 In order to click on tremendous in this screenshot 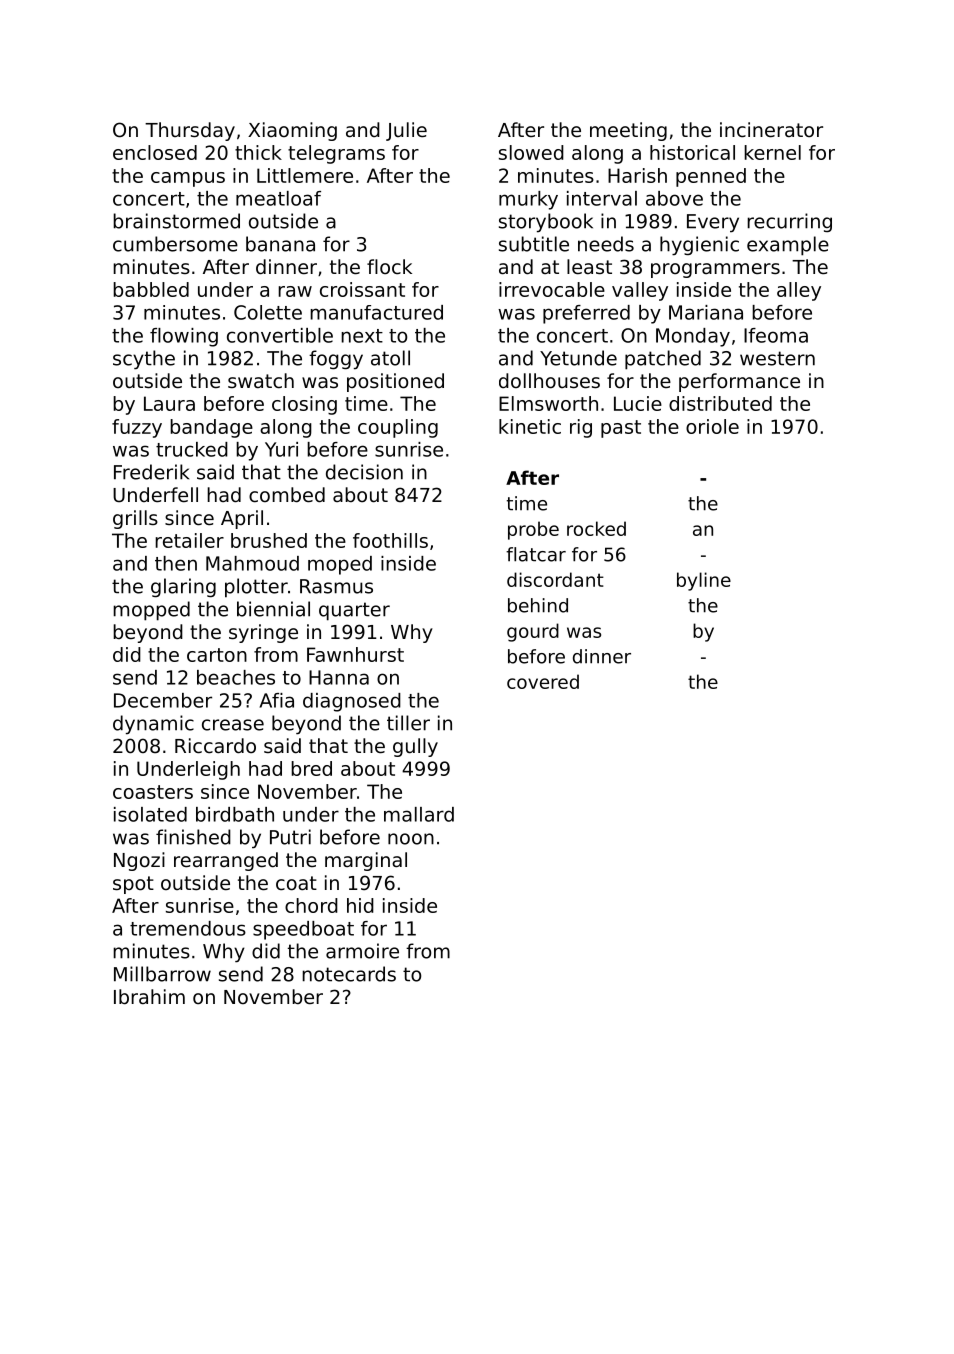, I will do `click(188, 928)`.
